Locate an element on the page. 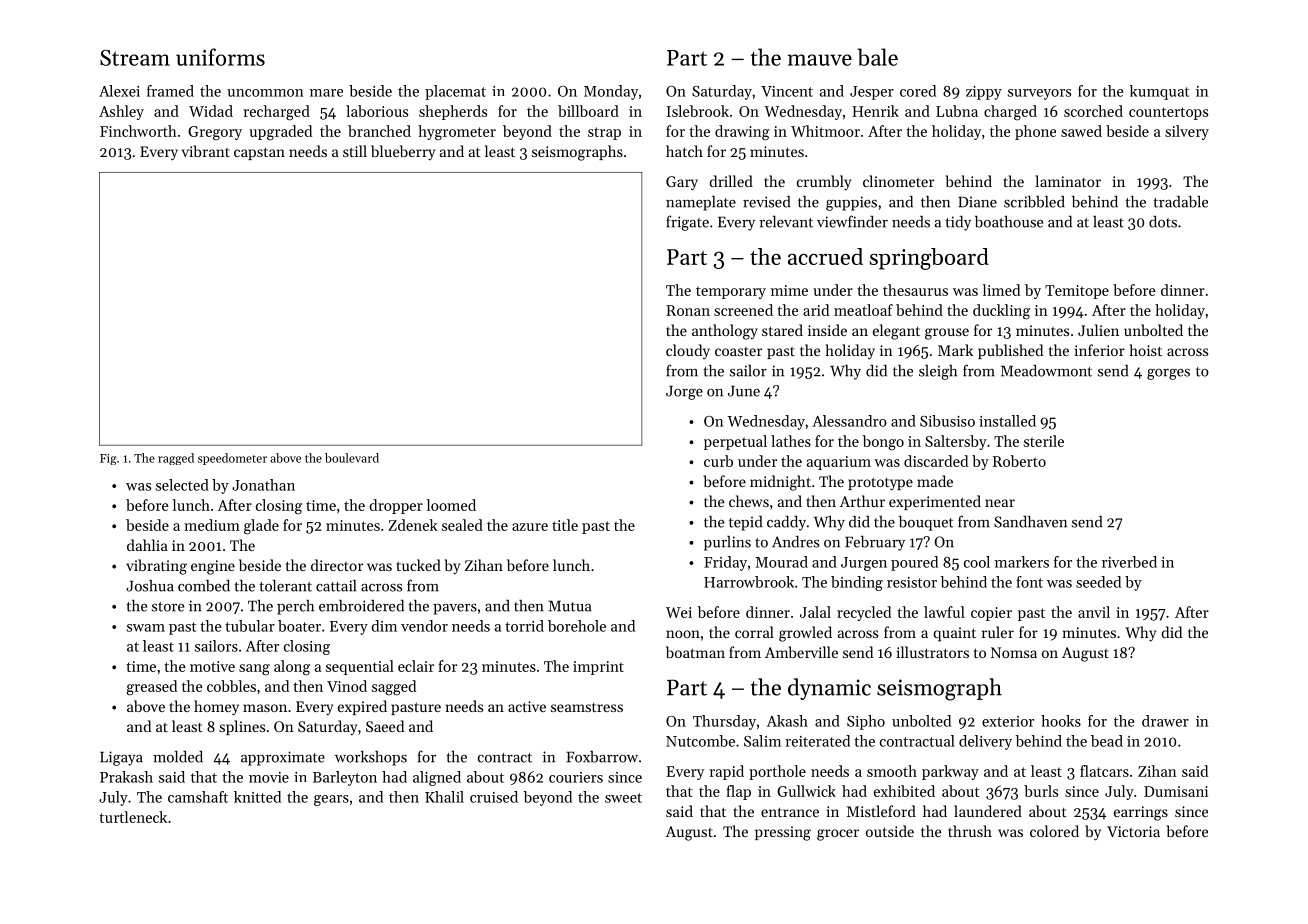  Sandhaven is located at coordinates (1030, 521).
